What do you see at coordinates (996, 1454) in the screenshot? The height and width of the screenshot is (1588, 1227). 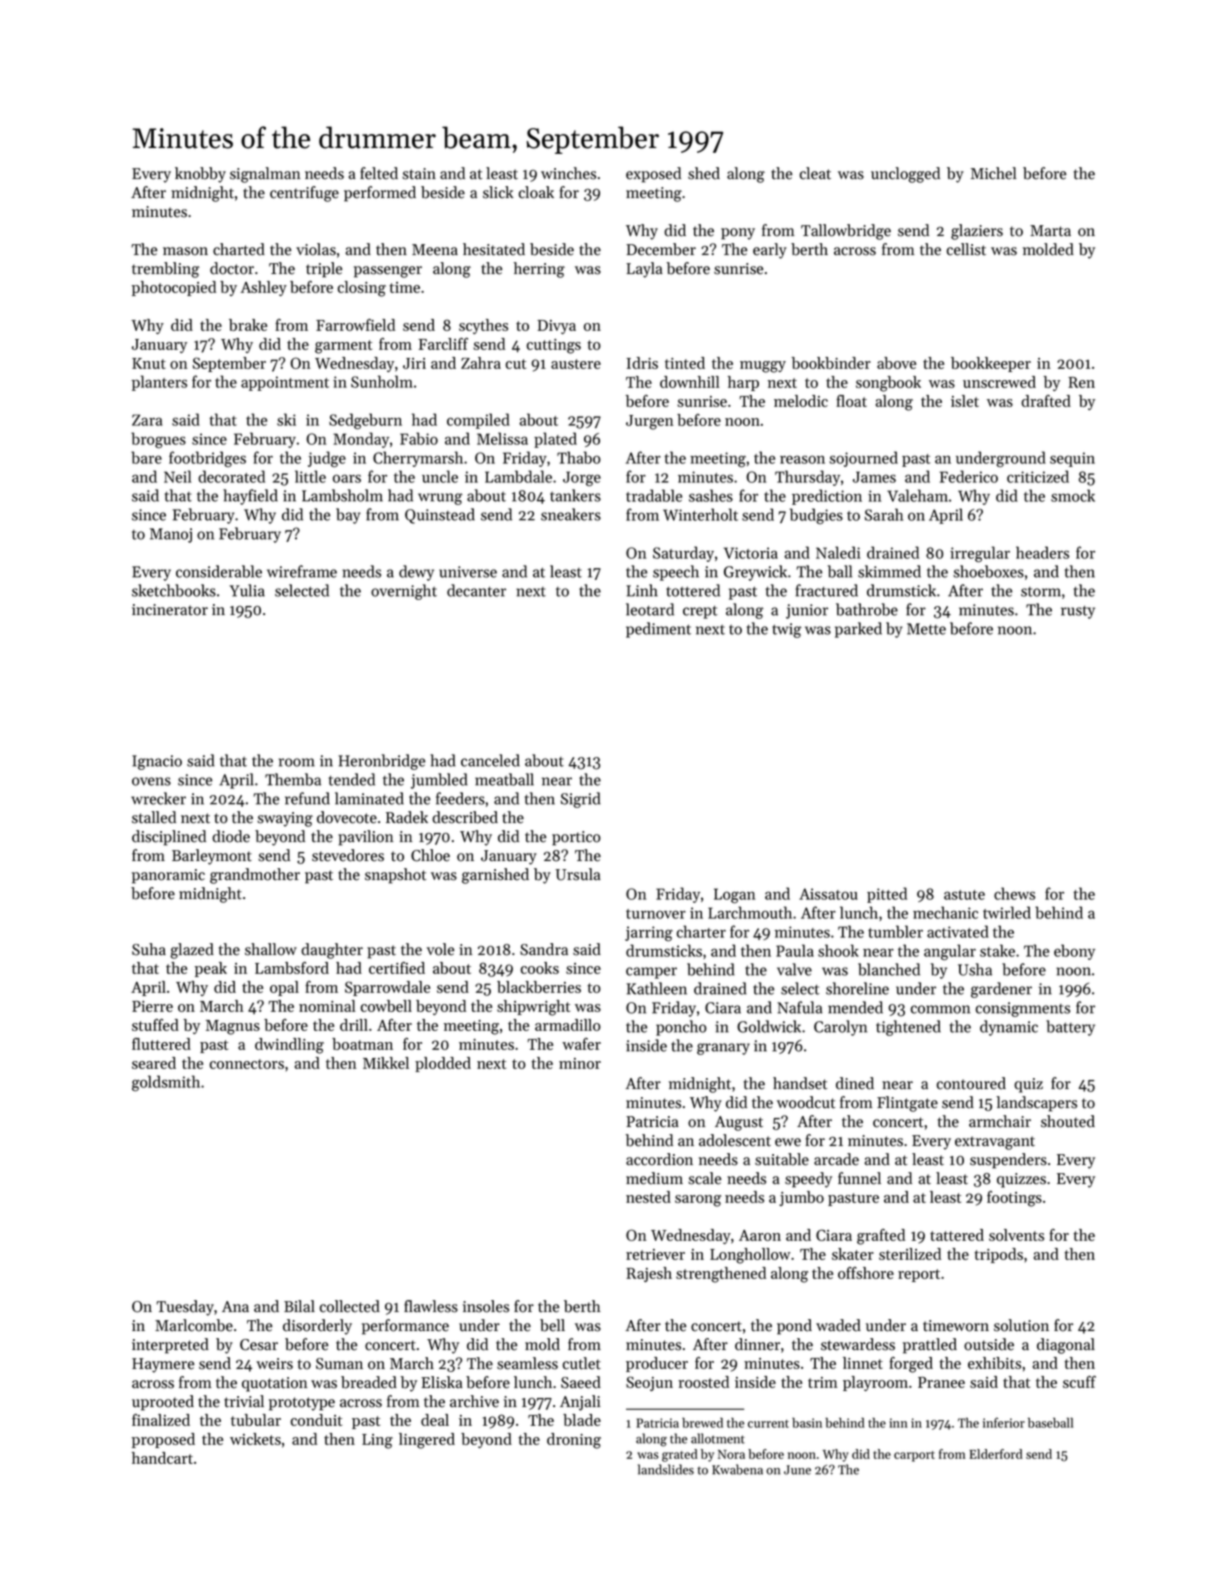 I see `Elderford` at bounding box center [996, 1454].
